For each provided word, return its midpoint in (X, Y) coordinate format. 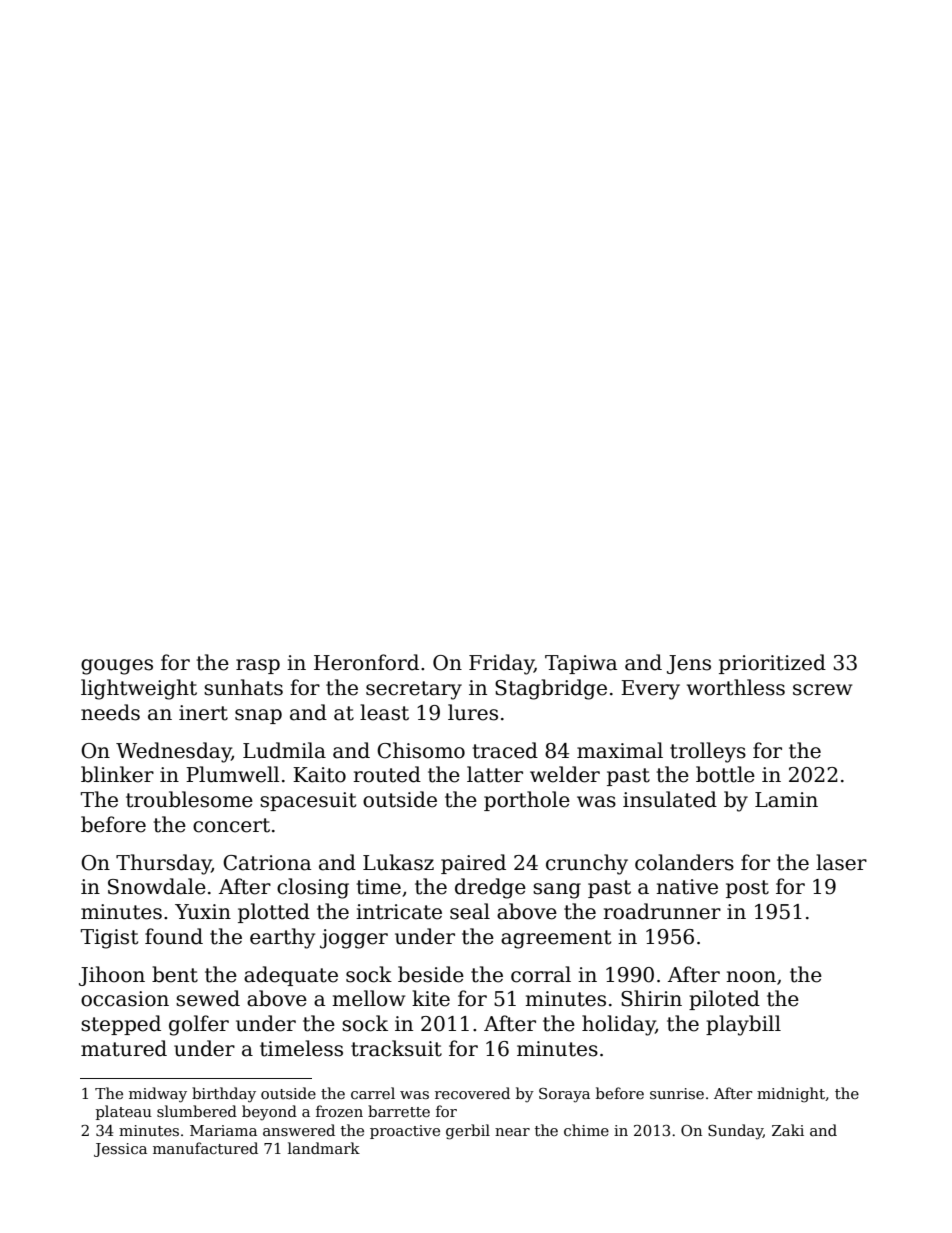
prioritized (772, 664)
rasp (258, 666)
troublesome (189, 799)
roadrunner (662, 911)
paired (473, 864)
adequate (291, 976)
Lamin (786, 800)
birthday (224, 1095)
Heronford (366, 662)
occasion (125, 999)
